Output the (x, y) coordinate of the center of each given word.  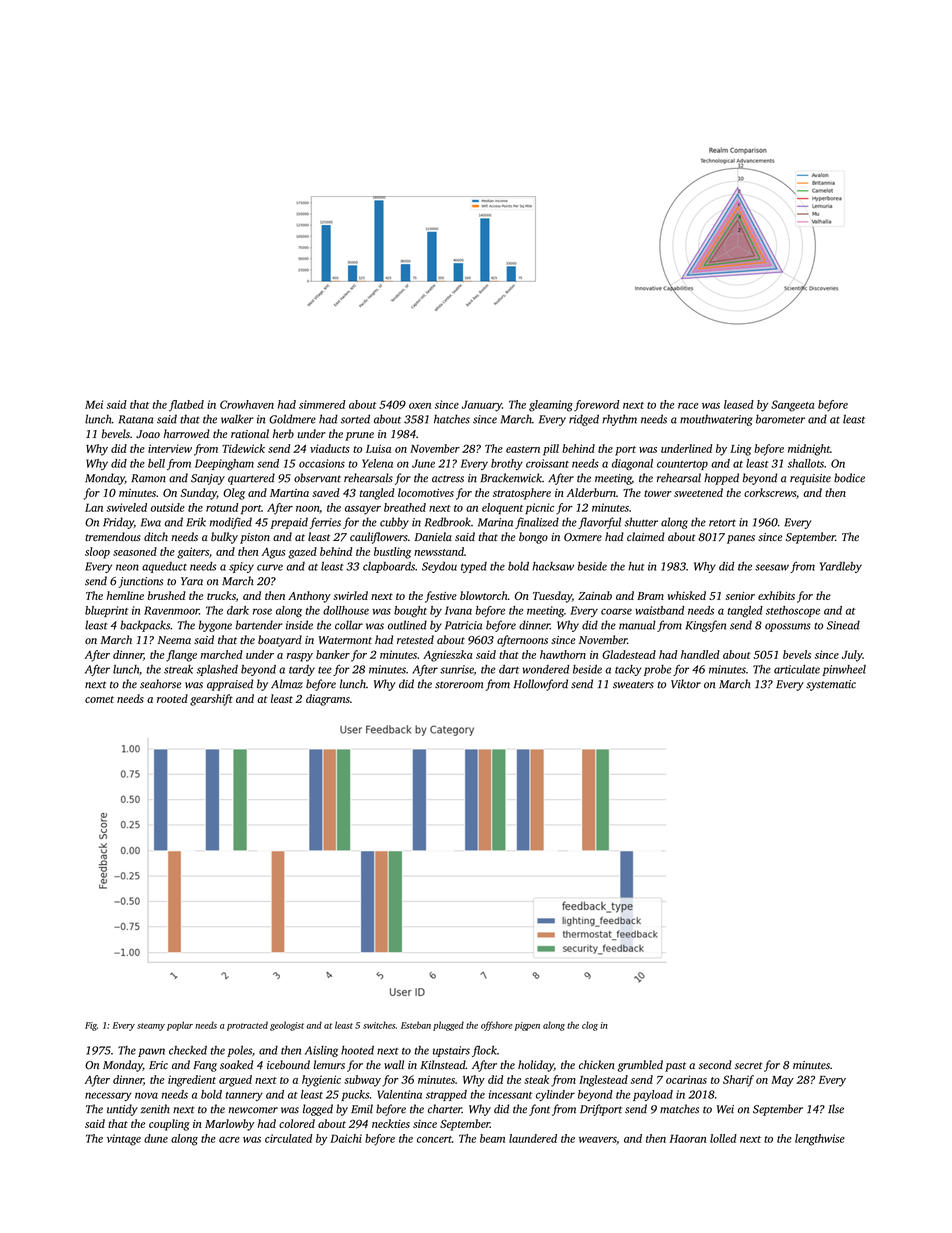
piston (255, 538)
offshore (496, 1026)
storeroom (459, 685)
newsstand (439, 551)
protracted (247, 1026)
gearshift (211, 700)
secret (749, 1065)
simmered (322, 404)
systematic (831, 685)
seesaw (772, 567)
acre (229, 1140)
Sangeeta (792, 406)
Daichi (346, 1138)
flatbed (186, 406)
